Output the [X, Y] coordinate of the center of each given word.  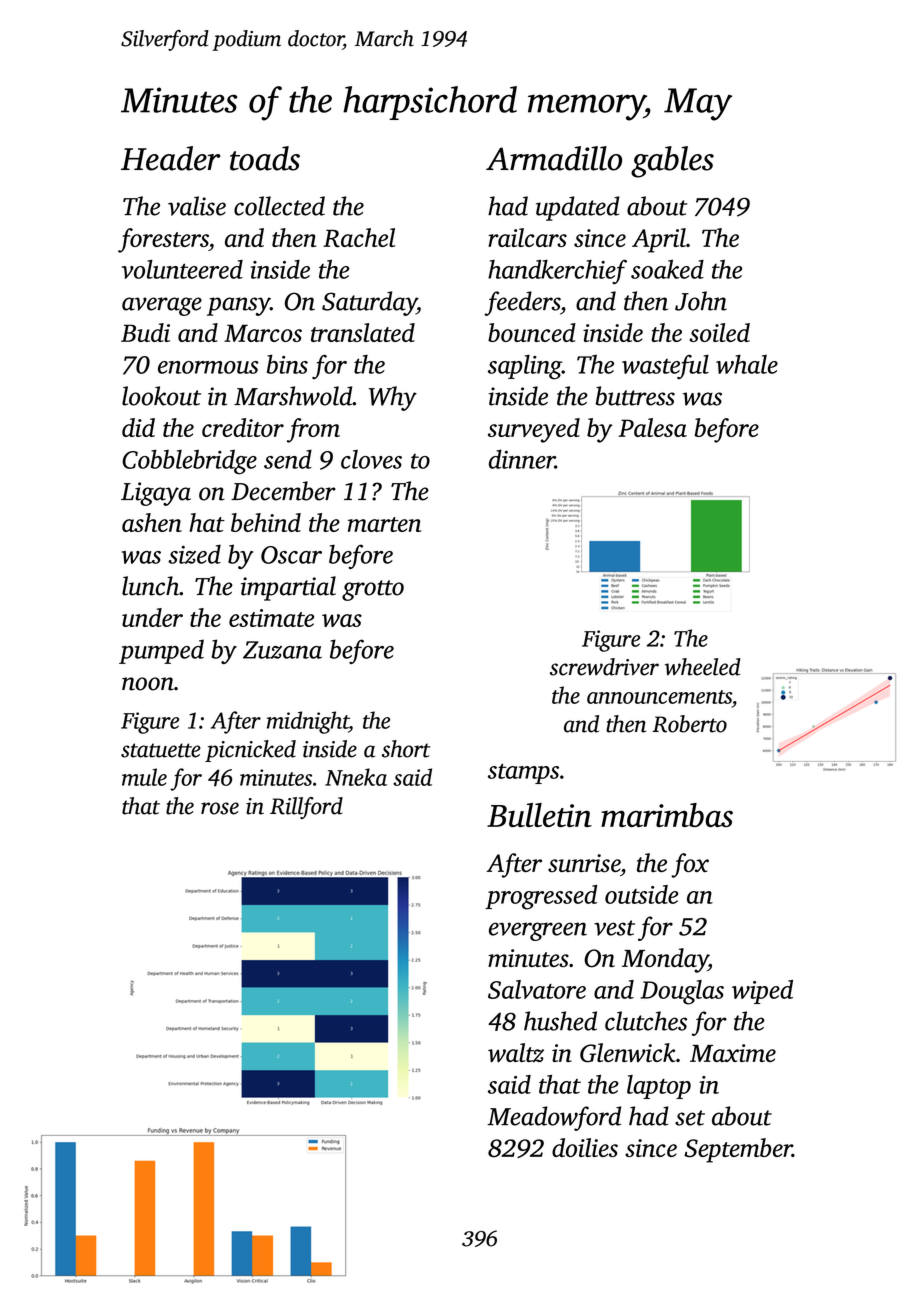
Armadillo [554, 158]
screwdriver [604, 667]
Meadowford [554, 1118]
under [152, 617]
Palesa [653, 427]
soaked [667, 269]
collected [279, 206]
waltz [516, 1052]
